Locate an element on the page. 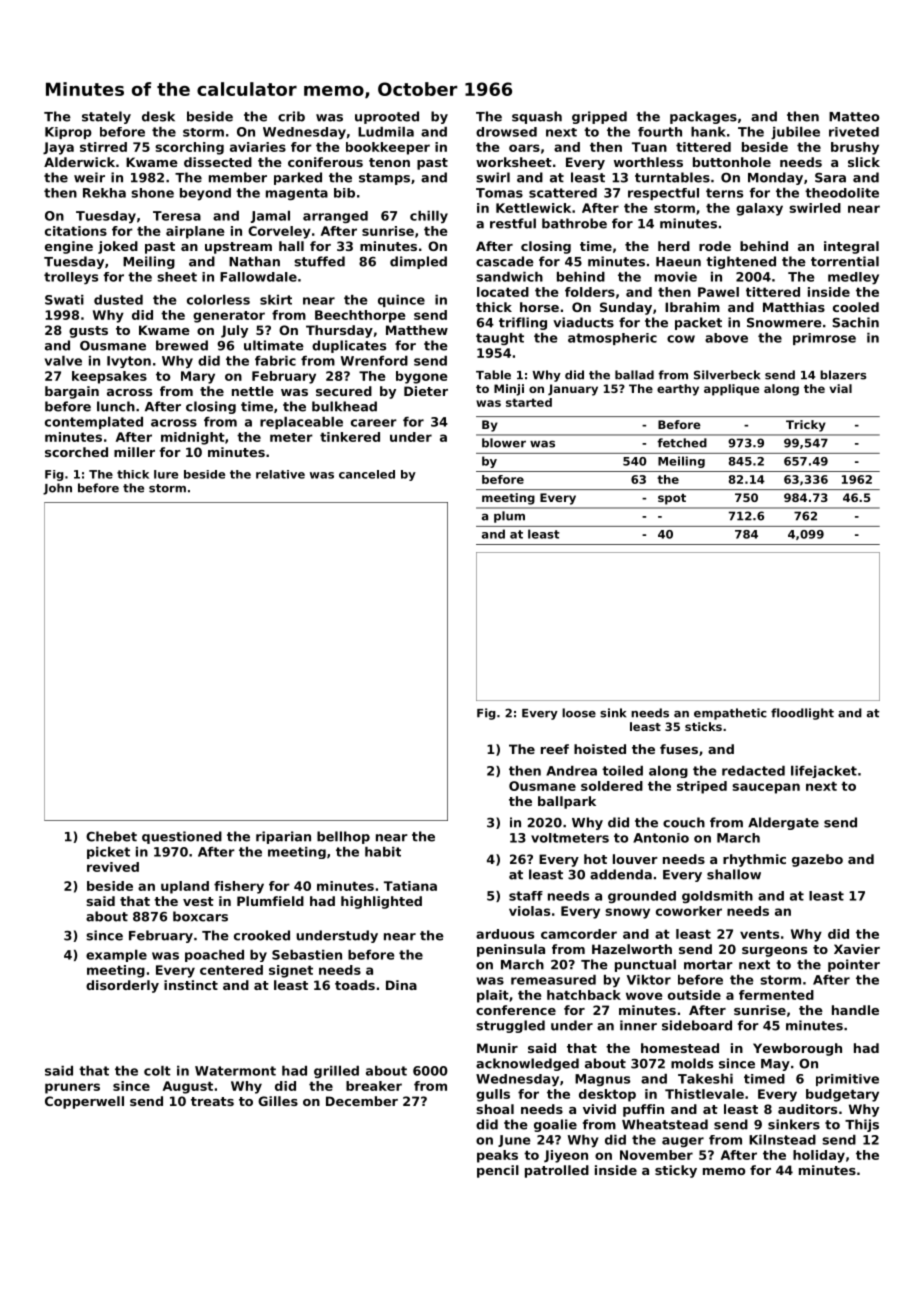  example is located at coordinates (116, 956).
